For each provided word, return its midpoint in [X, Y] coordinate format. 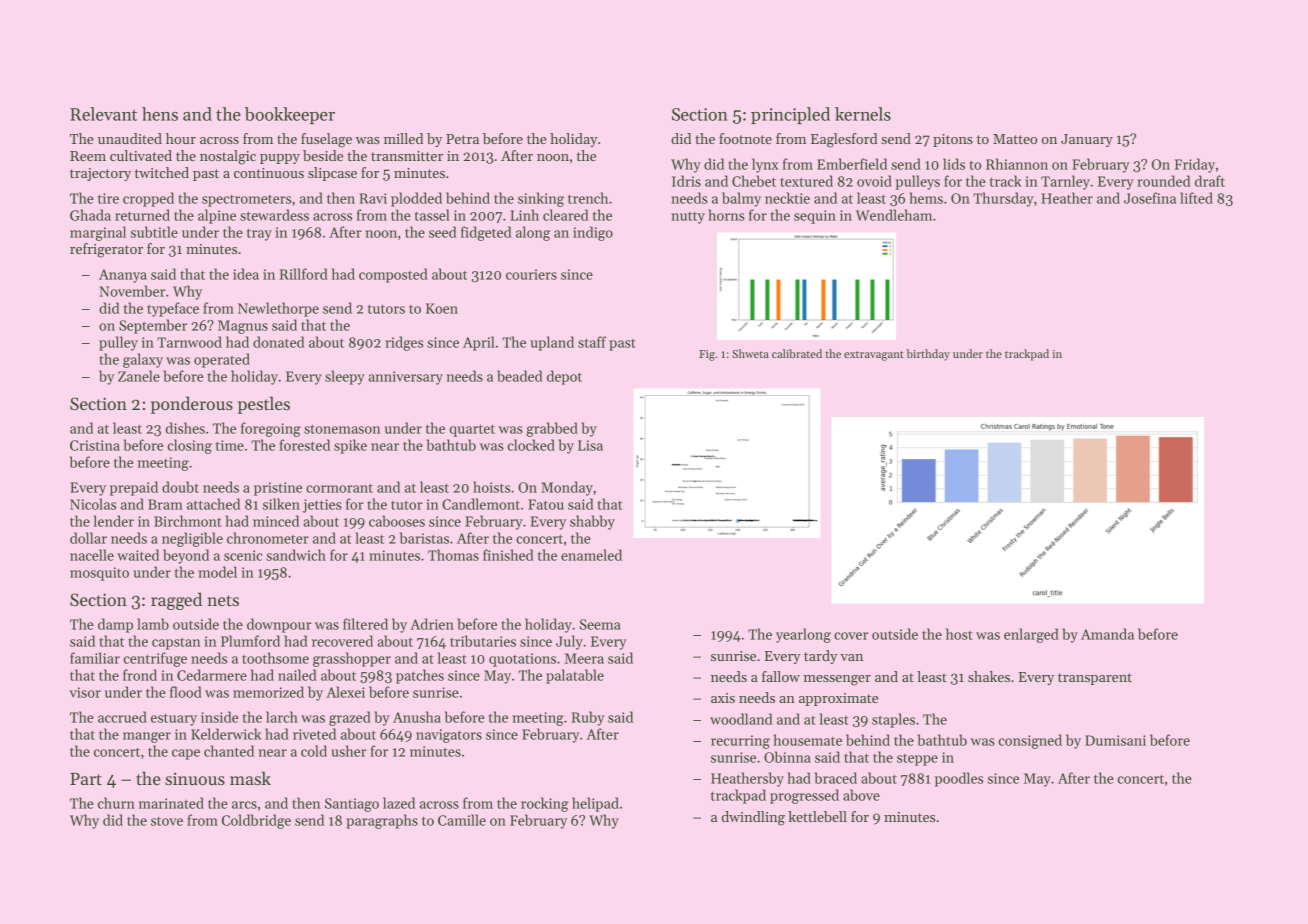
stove [167, 821]
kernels [863, 114]
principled [790, 115]
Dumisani [1115, 740]
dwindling [753, 818]
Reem [88, 156]
